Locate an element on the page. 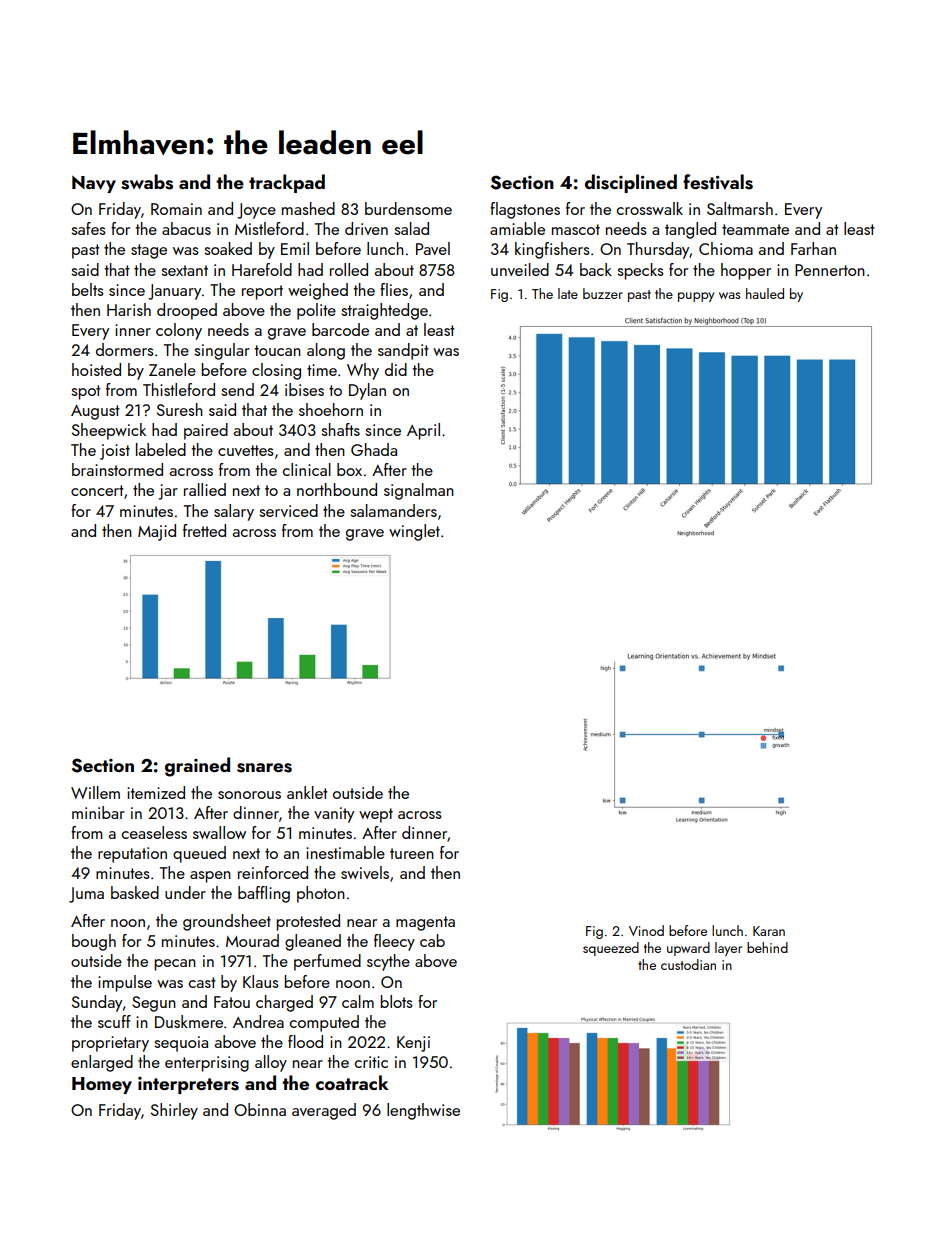  Vinod is located at coordinates (646, 930).
